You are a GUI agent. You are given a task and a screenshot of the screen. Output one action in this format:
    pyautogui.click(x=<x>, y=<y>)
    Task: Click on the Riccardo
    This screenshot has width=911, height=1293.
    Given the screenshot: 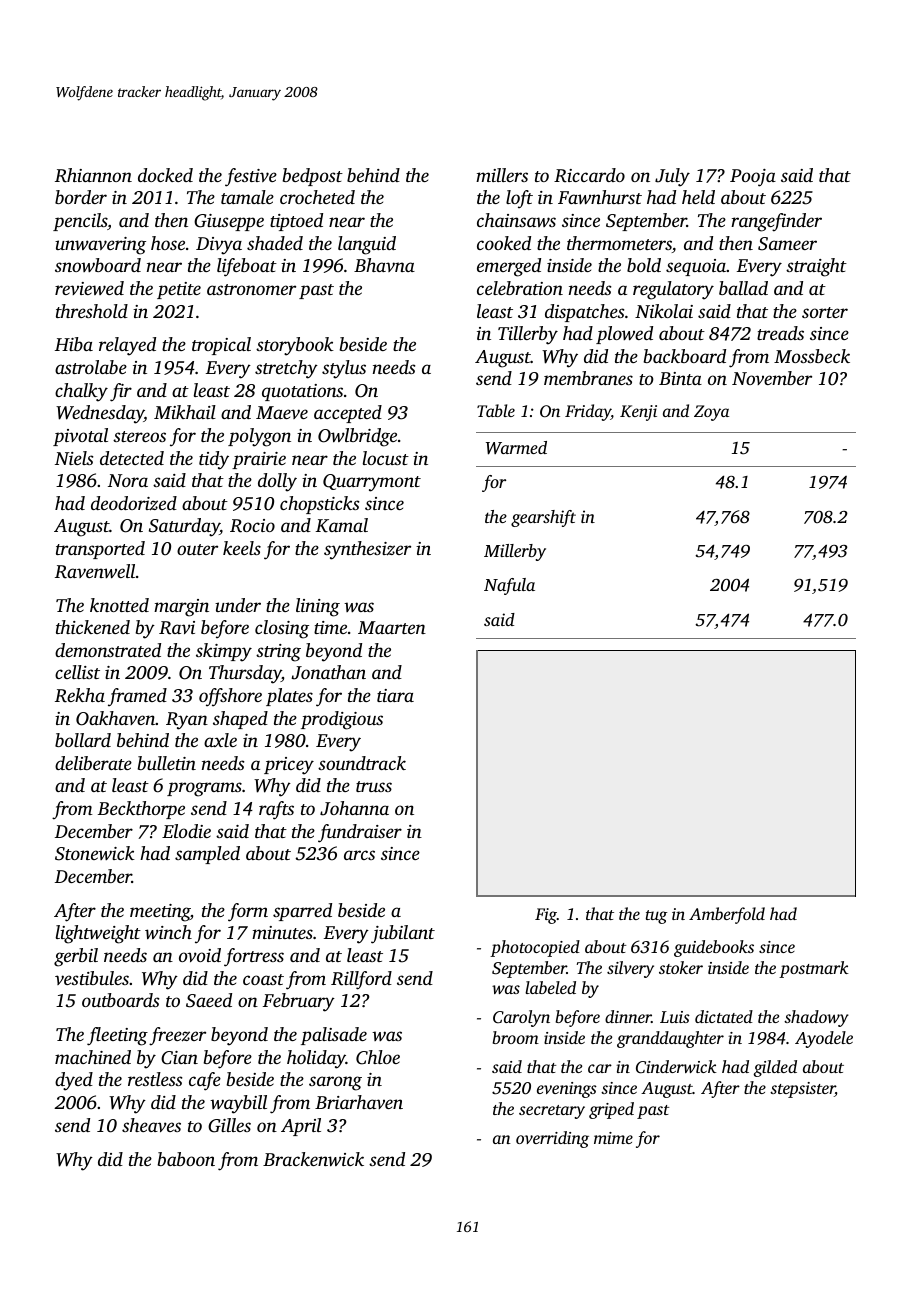 What is the action you would take?
    pyautogui.click(x=589, y=175)
